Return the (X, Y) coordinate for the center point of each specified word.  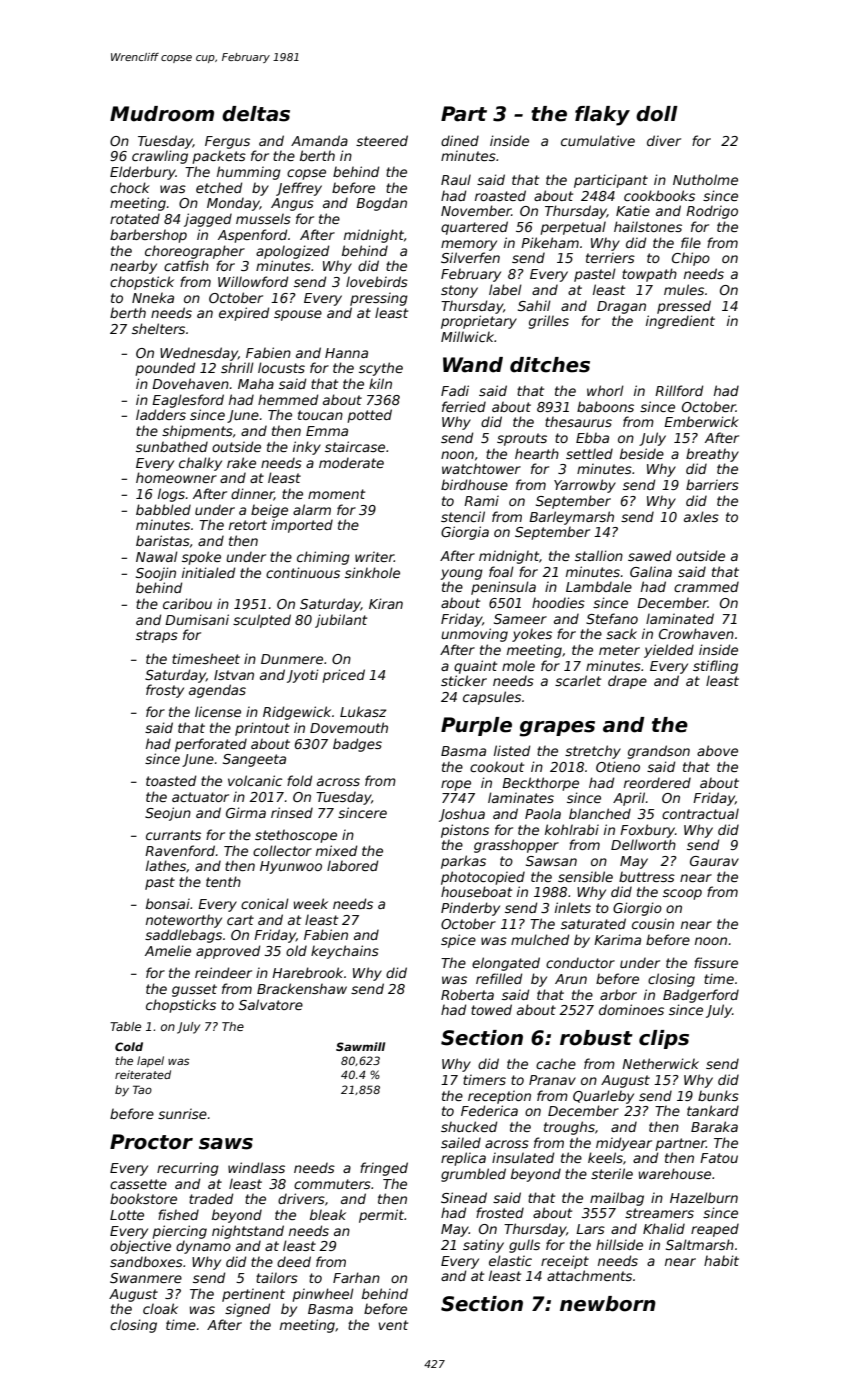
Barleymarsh (571, 518)
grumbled (473, 1175)
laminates (521, 797)
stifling (715, 667)
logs (171, 495)
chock (130, 187)
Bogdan (381, 204)
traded (211, 1198)
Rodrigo (712, 212)
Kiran (386, 603)
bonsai (168, 903)
